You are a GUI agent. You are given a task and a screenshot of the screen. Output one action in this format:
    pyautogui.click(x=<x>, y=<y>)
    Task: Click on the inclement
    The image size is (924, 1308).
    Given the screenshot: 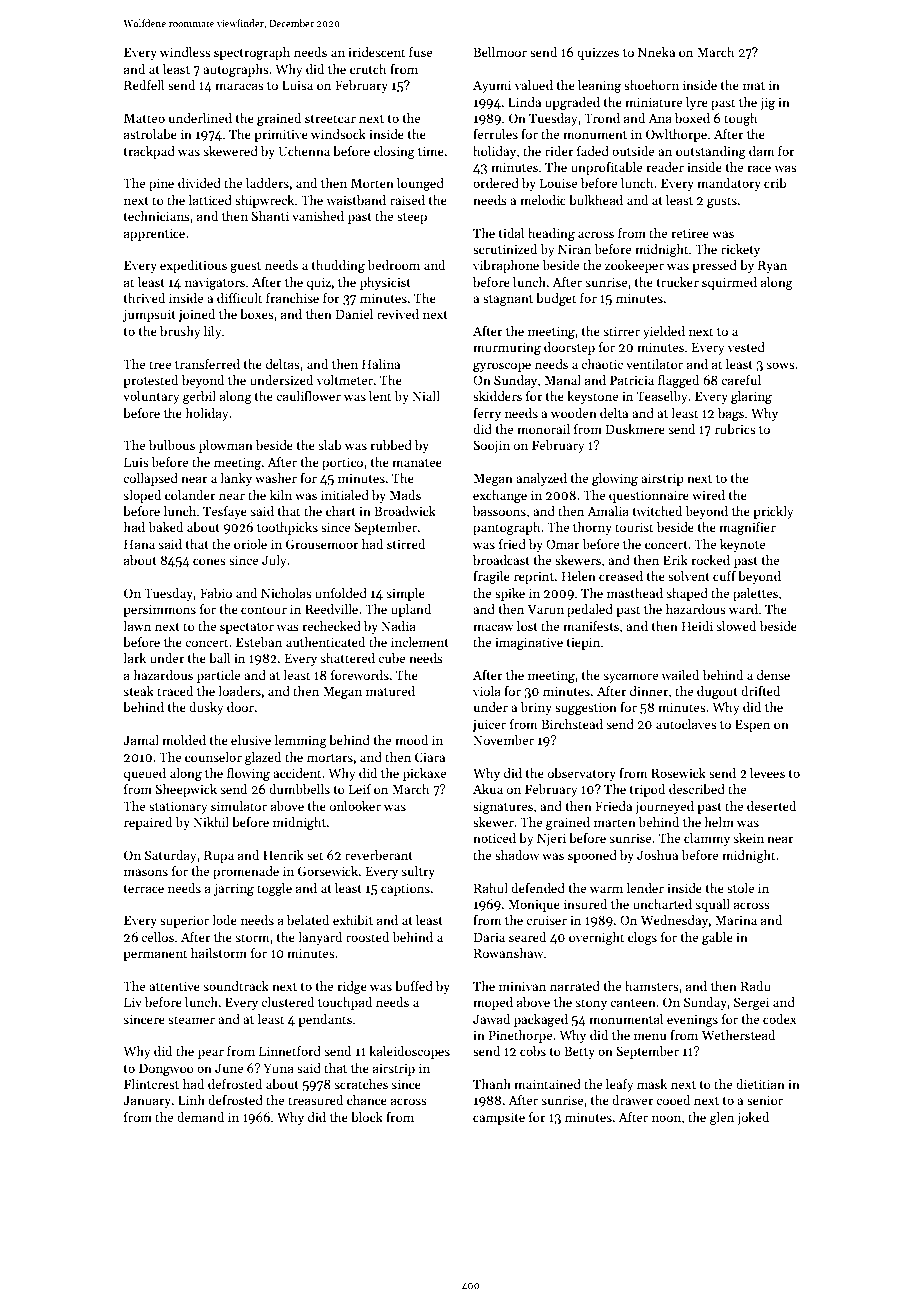 What is the action you would take?
    pyautogui.click(x=420, y=642)
